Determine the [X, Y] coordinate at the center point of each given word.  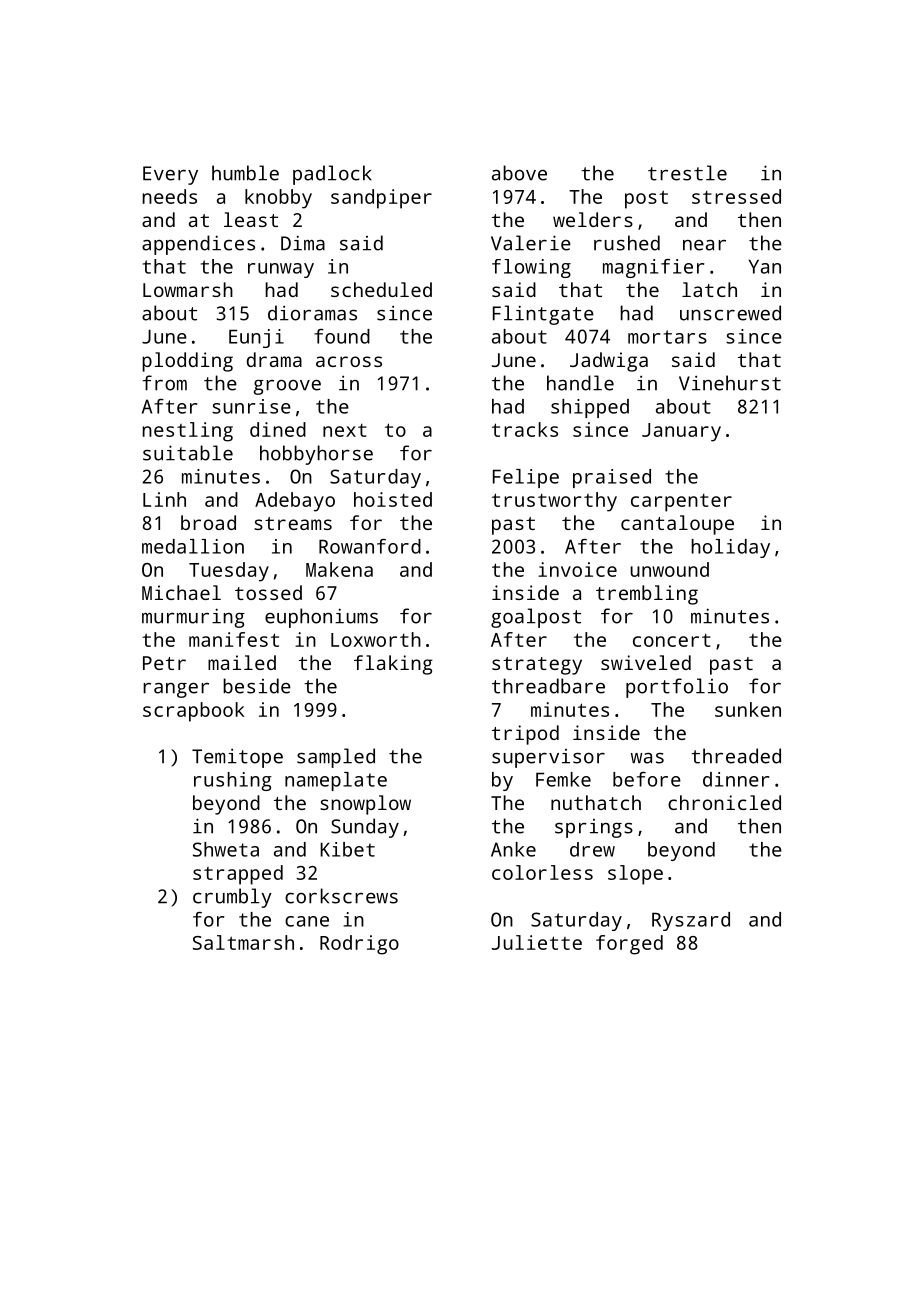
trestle [687, 173]
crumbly [232, 898]
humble [245, 173]
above [519, 173]
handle [580, 383]
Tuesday [229, 572]
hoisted [393, 499]
